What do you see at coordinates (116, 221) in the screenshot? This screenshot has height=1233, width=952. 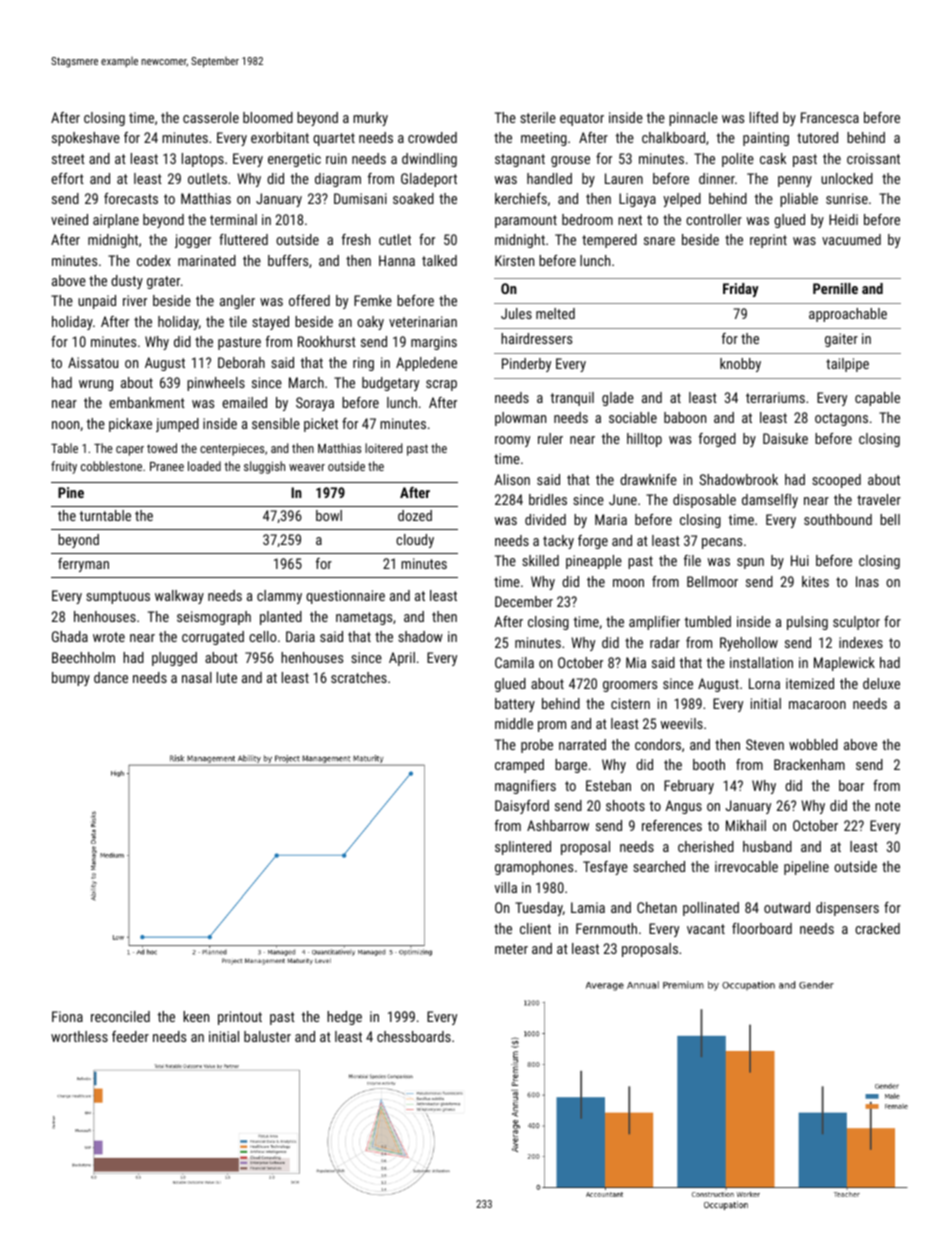 I see `airplane` at bounding box center [116, 221].
